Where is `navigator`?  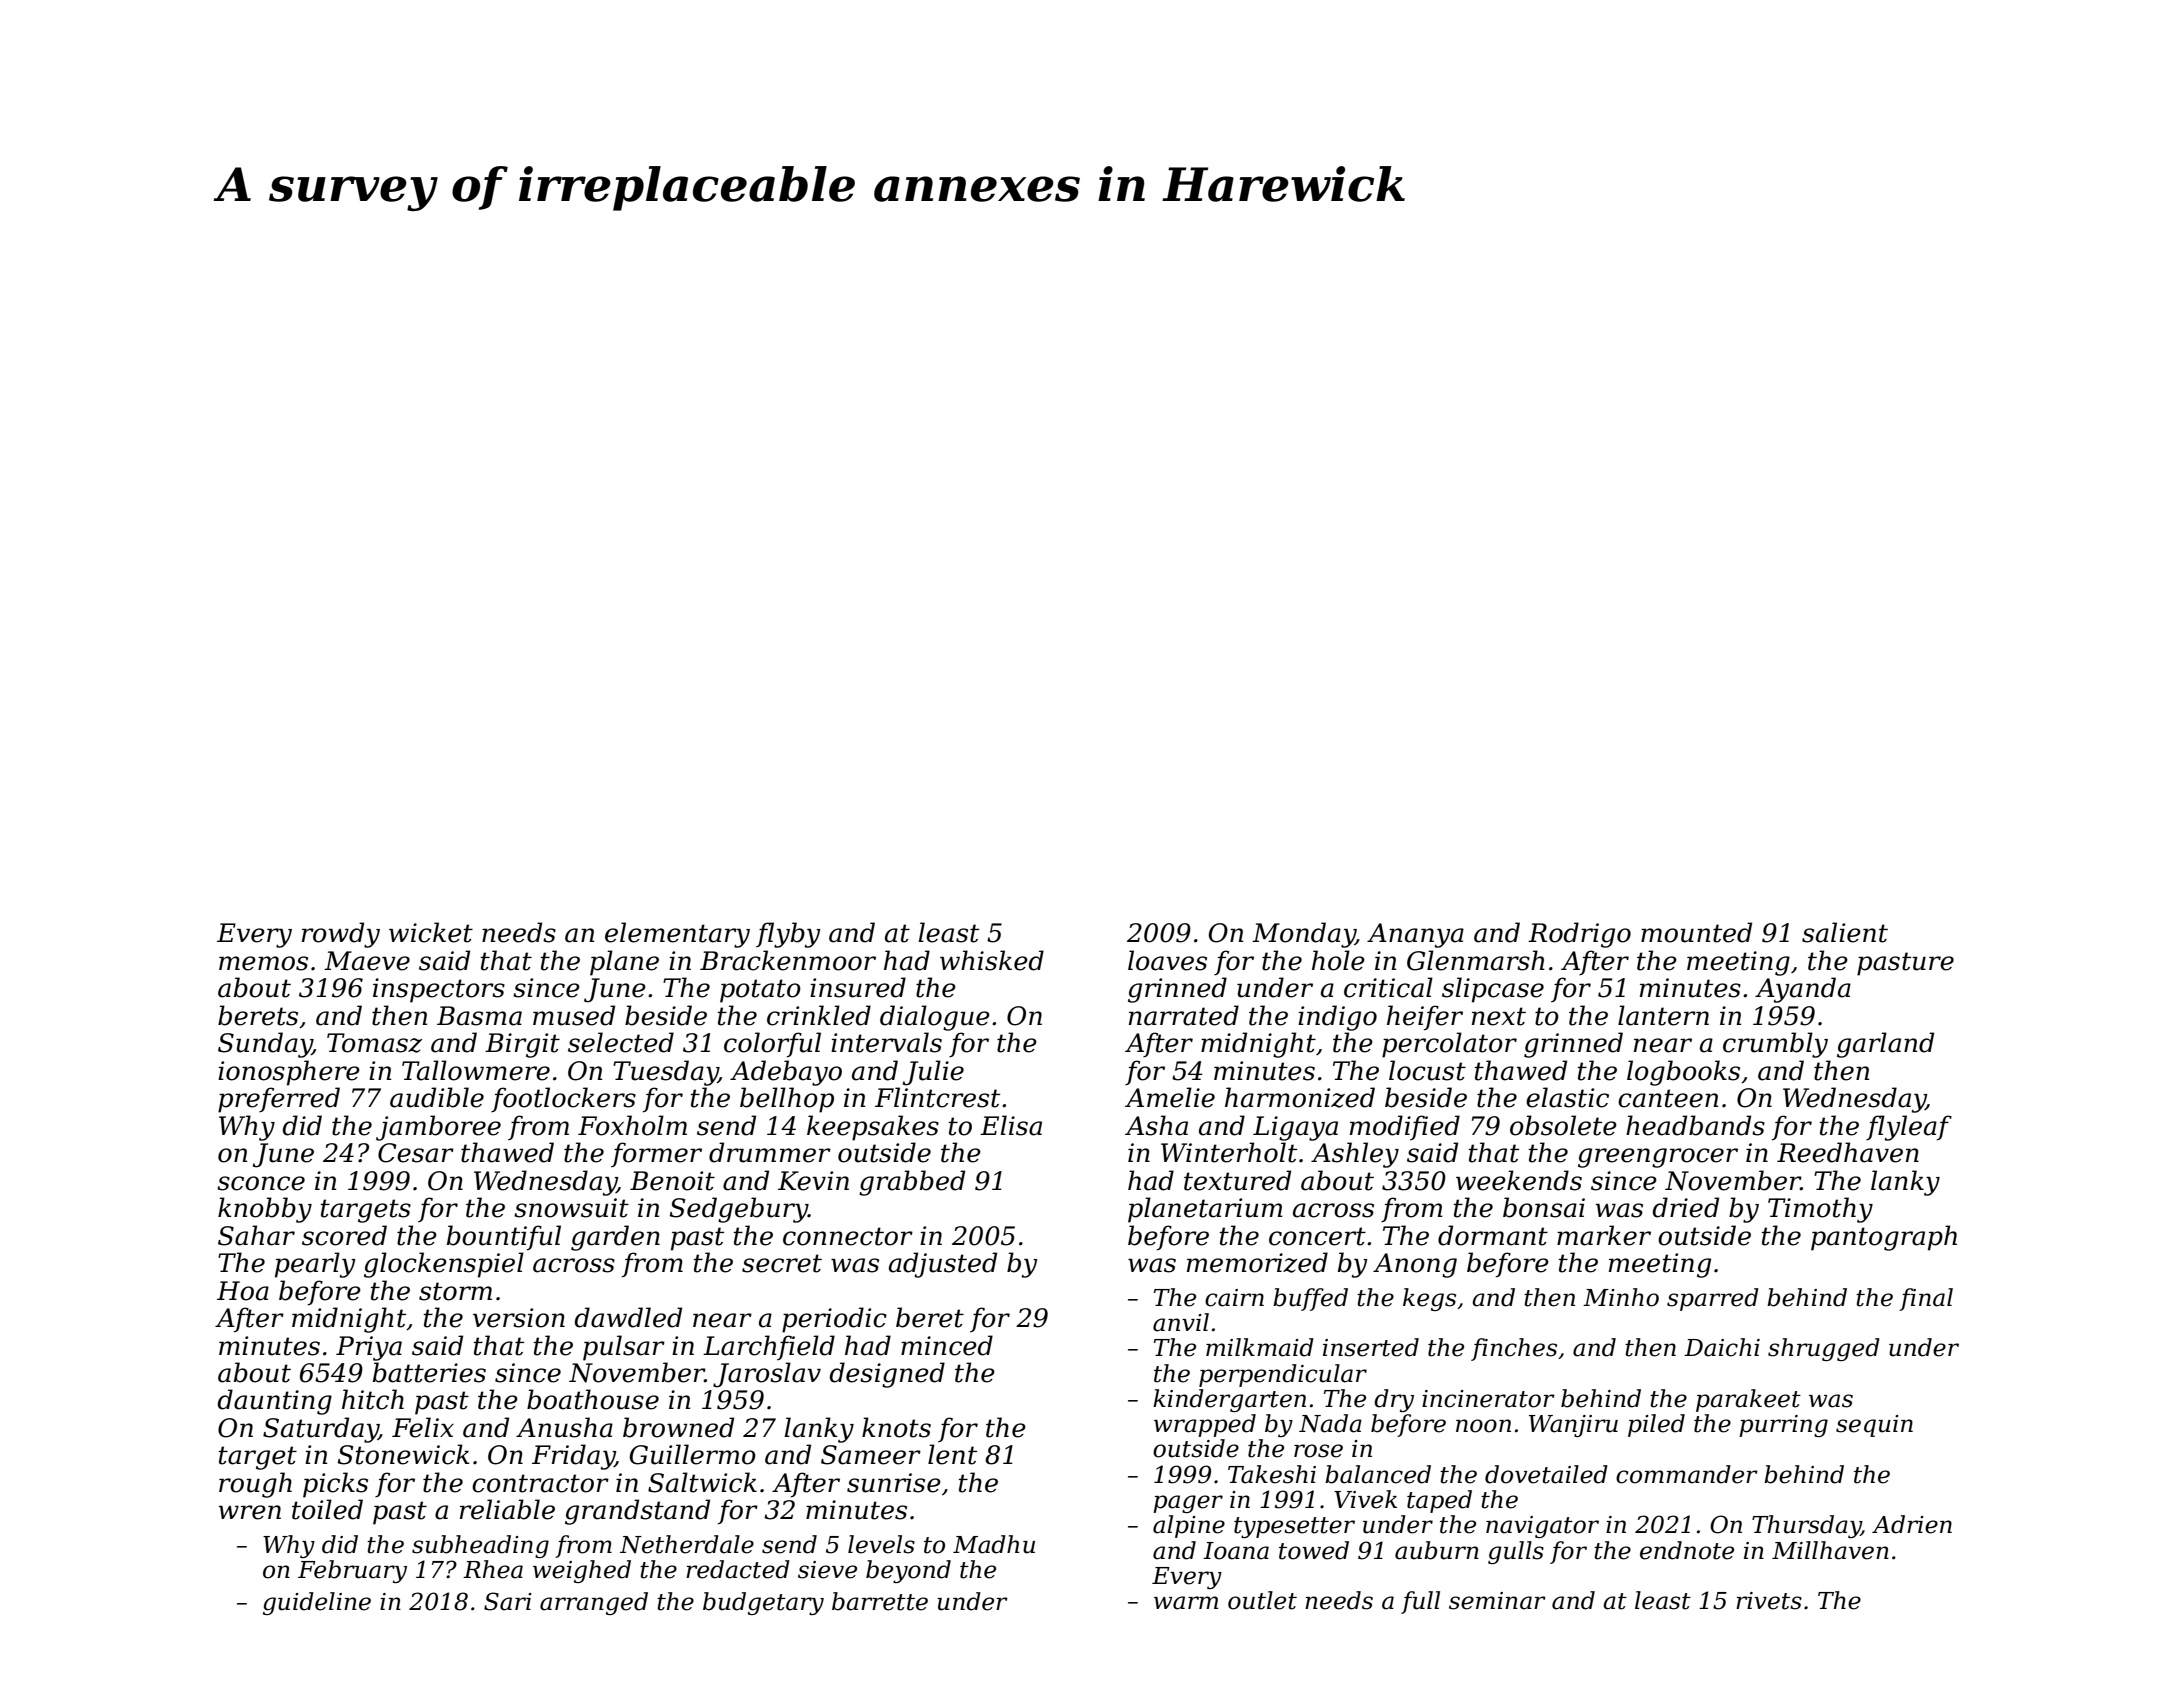
navigator is located at coordinates (1542, 1527).
